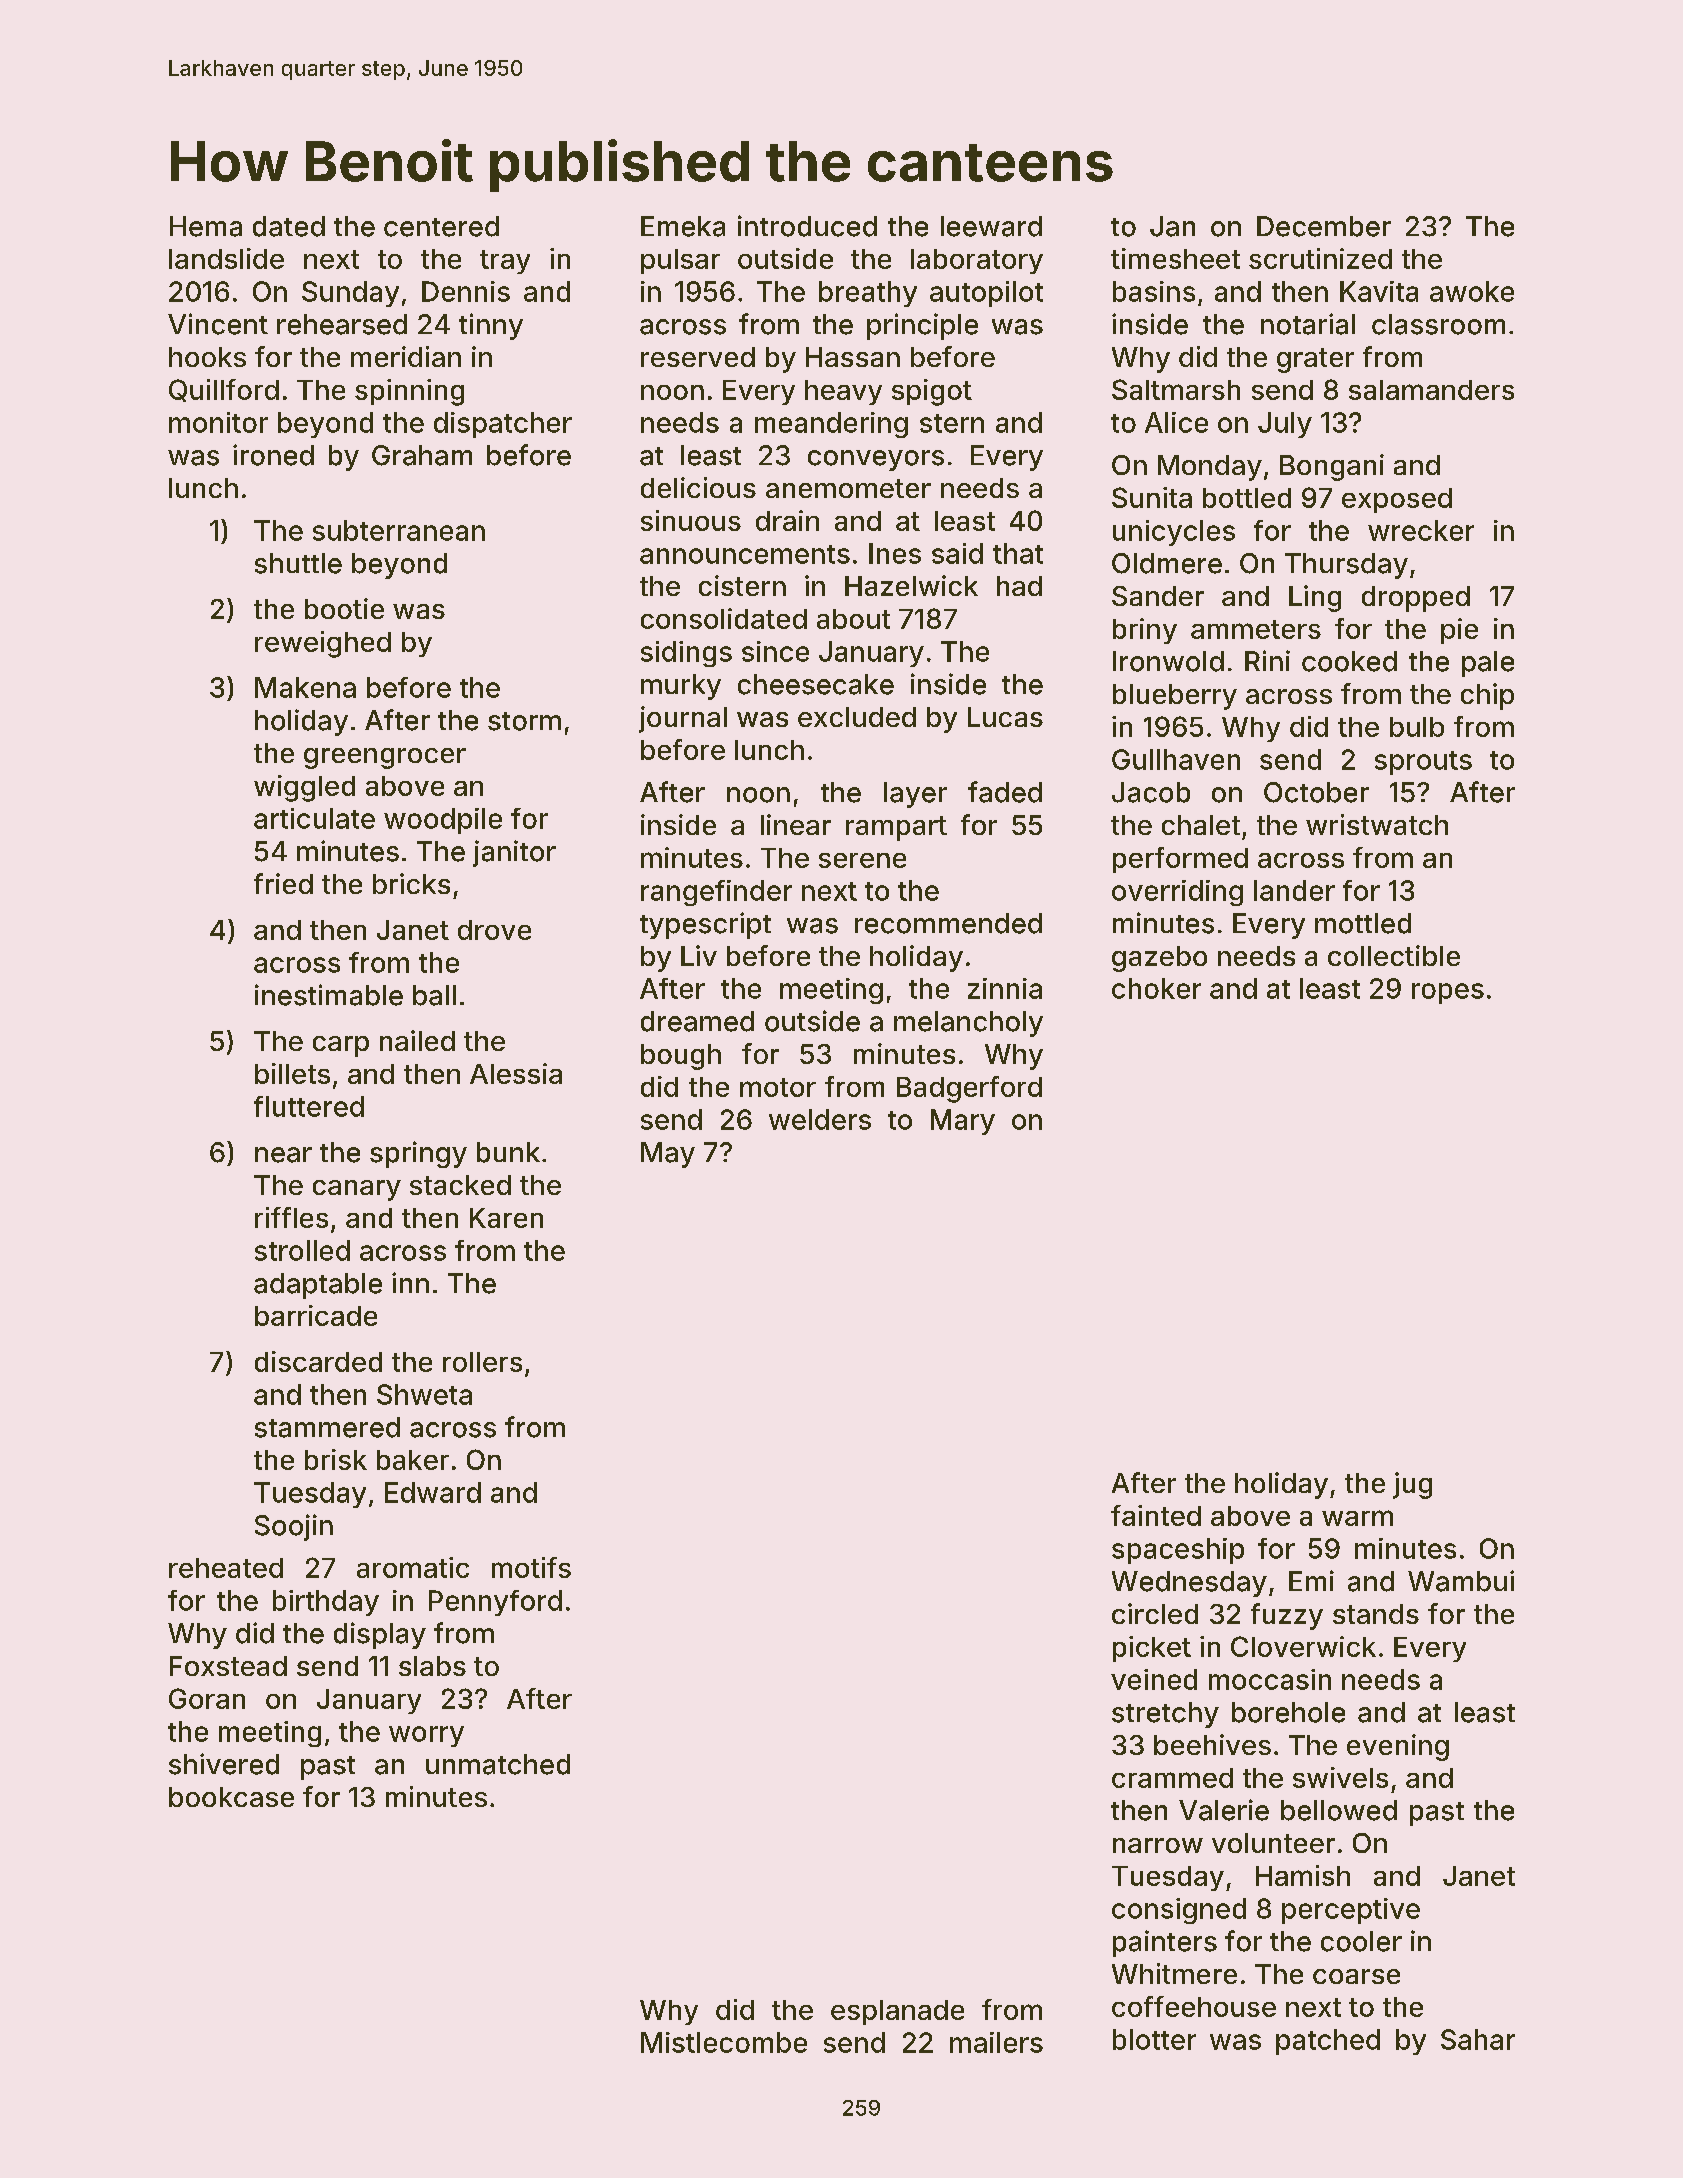 The width and height of the document is (1683, 2178). What do you see at coordinates (1154, 291) in the document?
I see `basins` at bounding box center [1154, 291].
